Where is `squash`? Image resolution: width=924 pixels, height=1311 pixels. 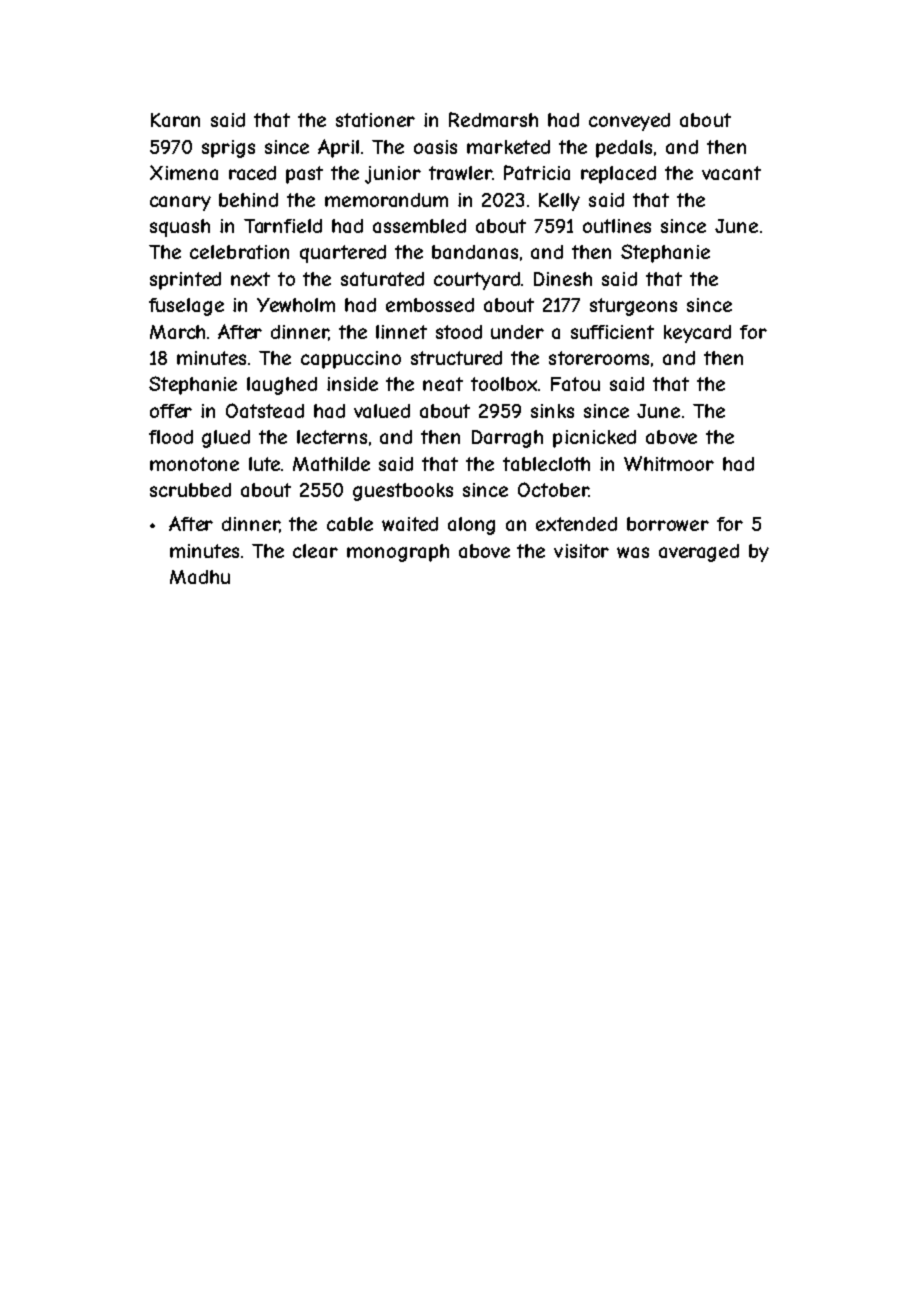 squash is located at coordinates (180, 228).
